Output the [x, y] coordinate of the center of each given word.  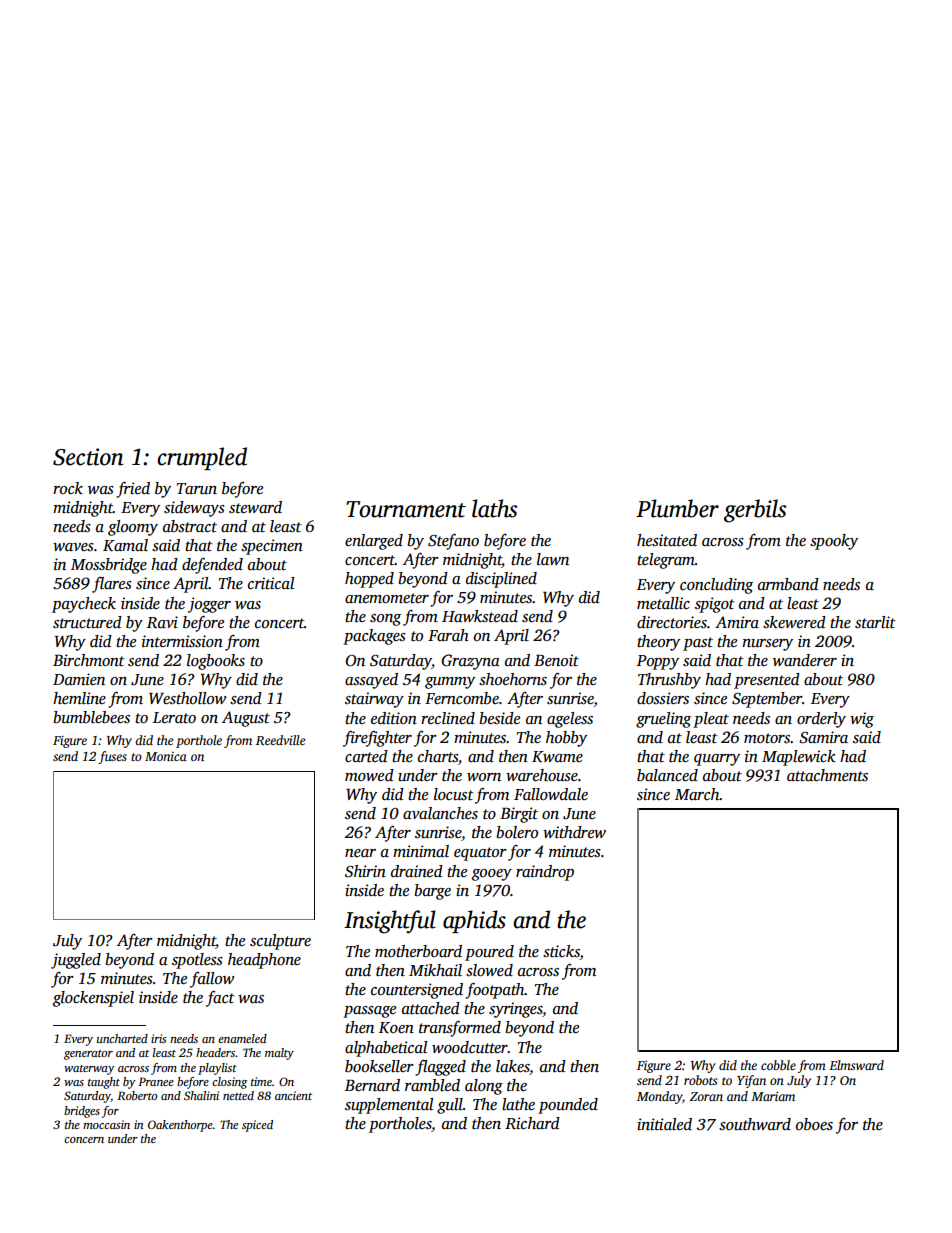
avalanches [440, 813]
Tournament [406, 509]
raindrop [545, 873]
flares [112, 585]
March [697, 794]
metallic [663, 603]
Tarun [197, 488]
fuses [112, 757]
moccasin [106, 1124]
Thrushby [669, 681]
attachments [827, 775]
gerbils [755, 511]
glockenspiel [93, 999]
